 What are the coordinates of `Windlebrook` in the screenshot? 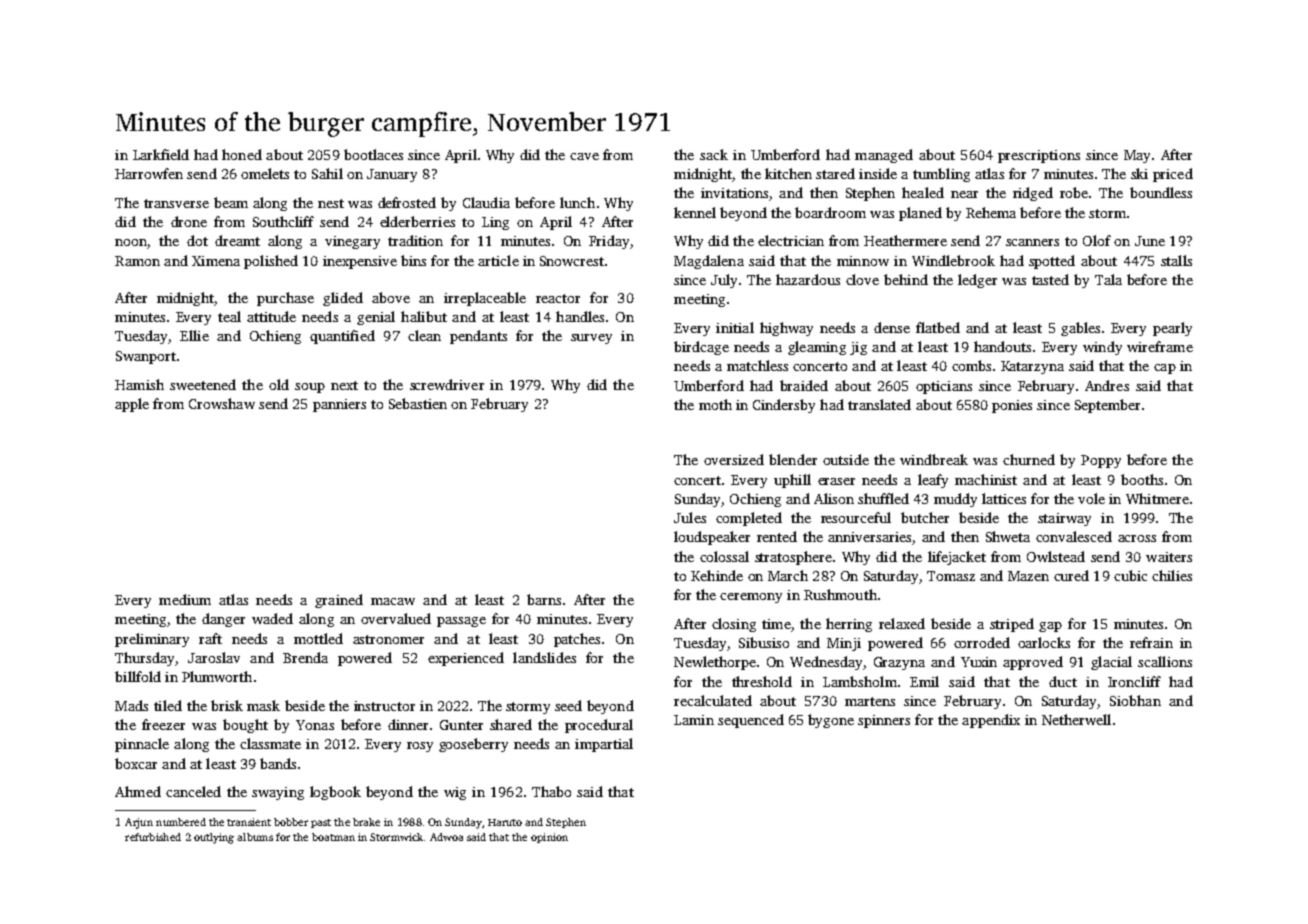 It's located at (953, 260).
